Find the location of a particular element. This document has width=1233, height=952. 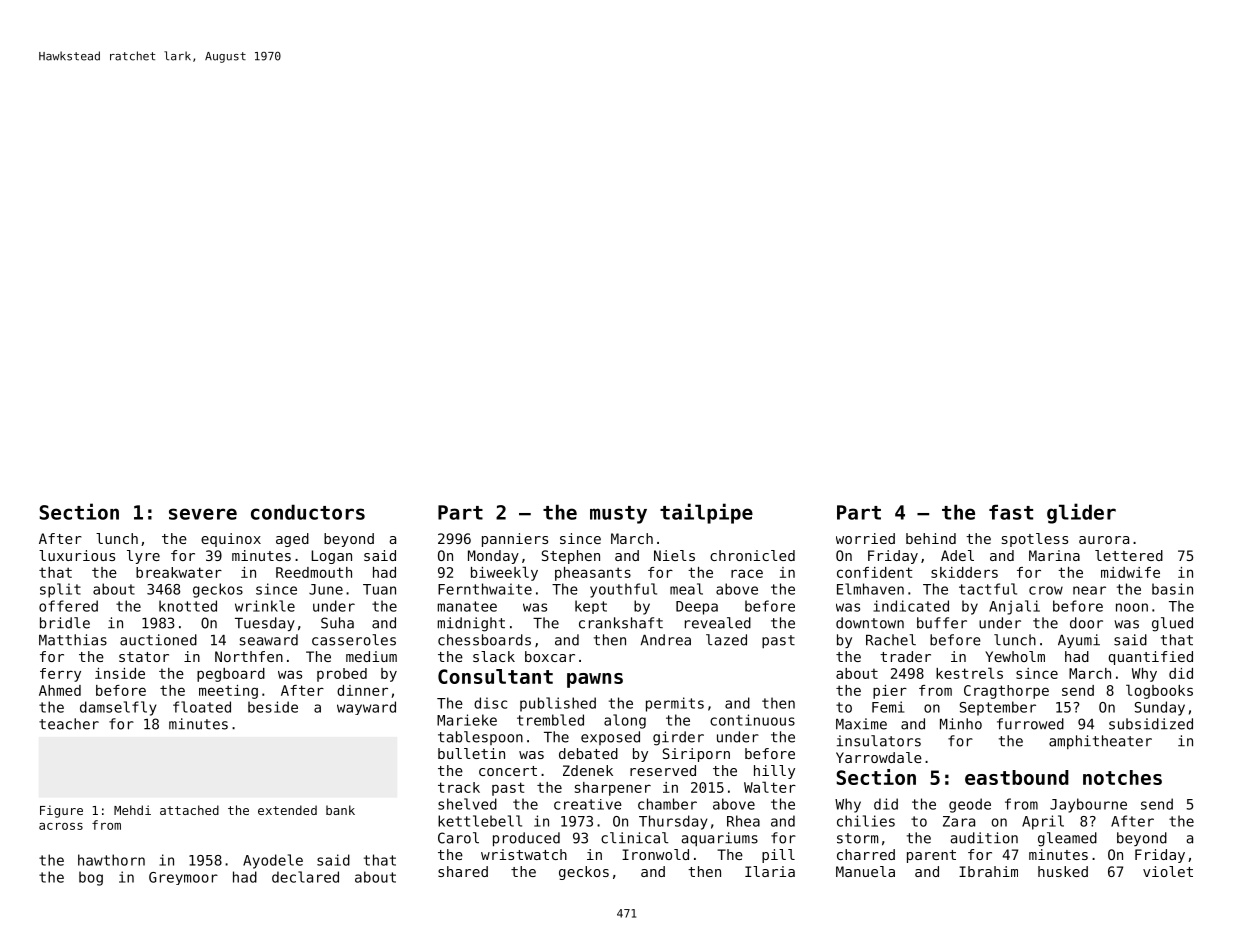

along is located at coordinates (625, 721).
